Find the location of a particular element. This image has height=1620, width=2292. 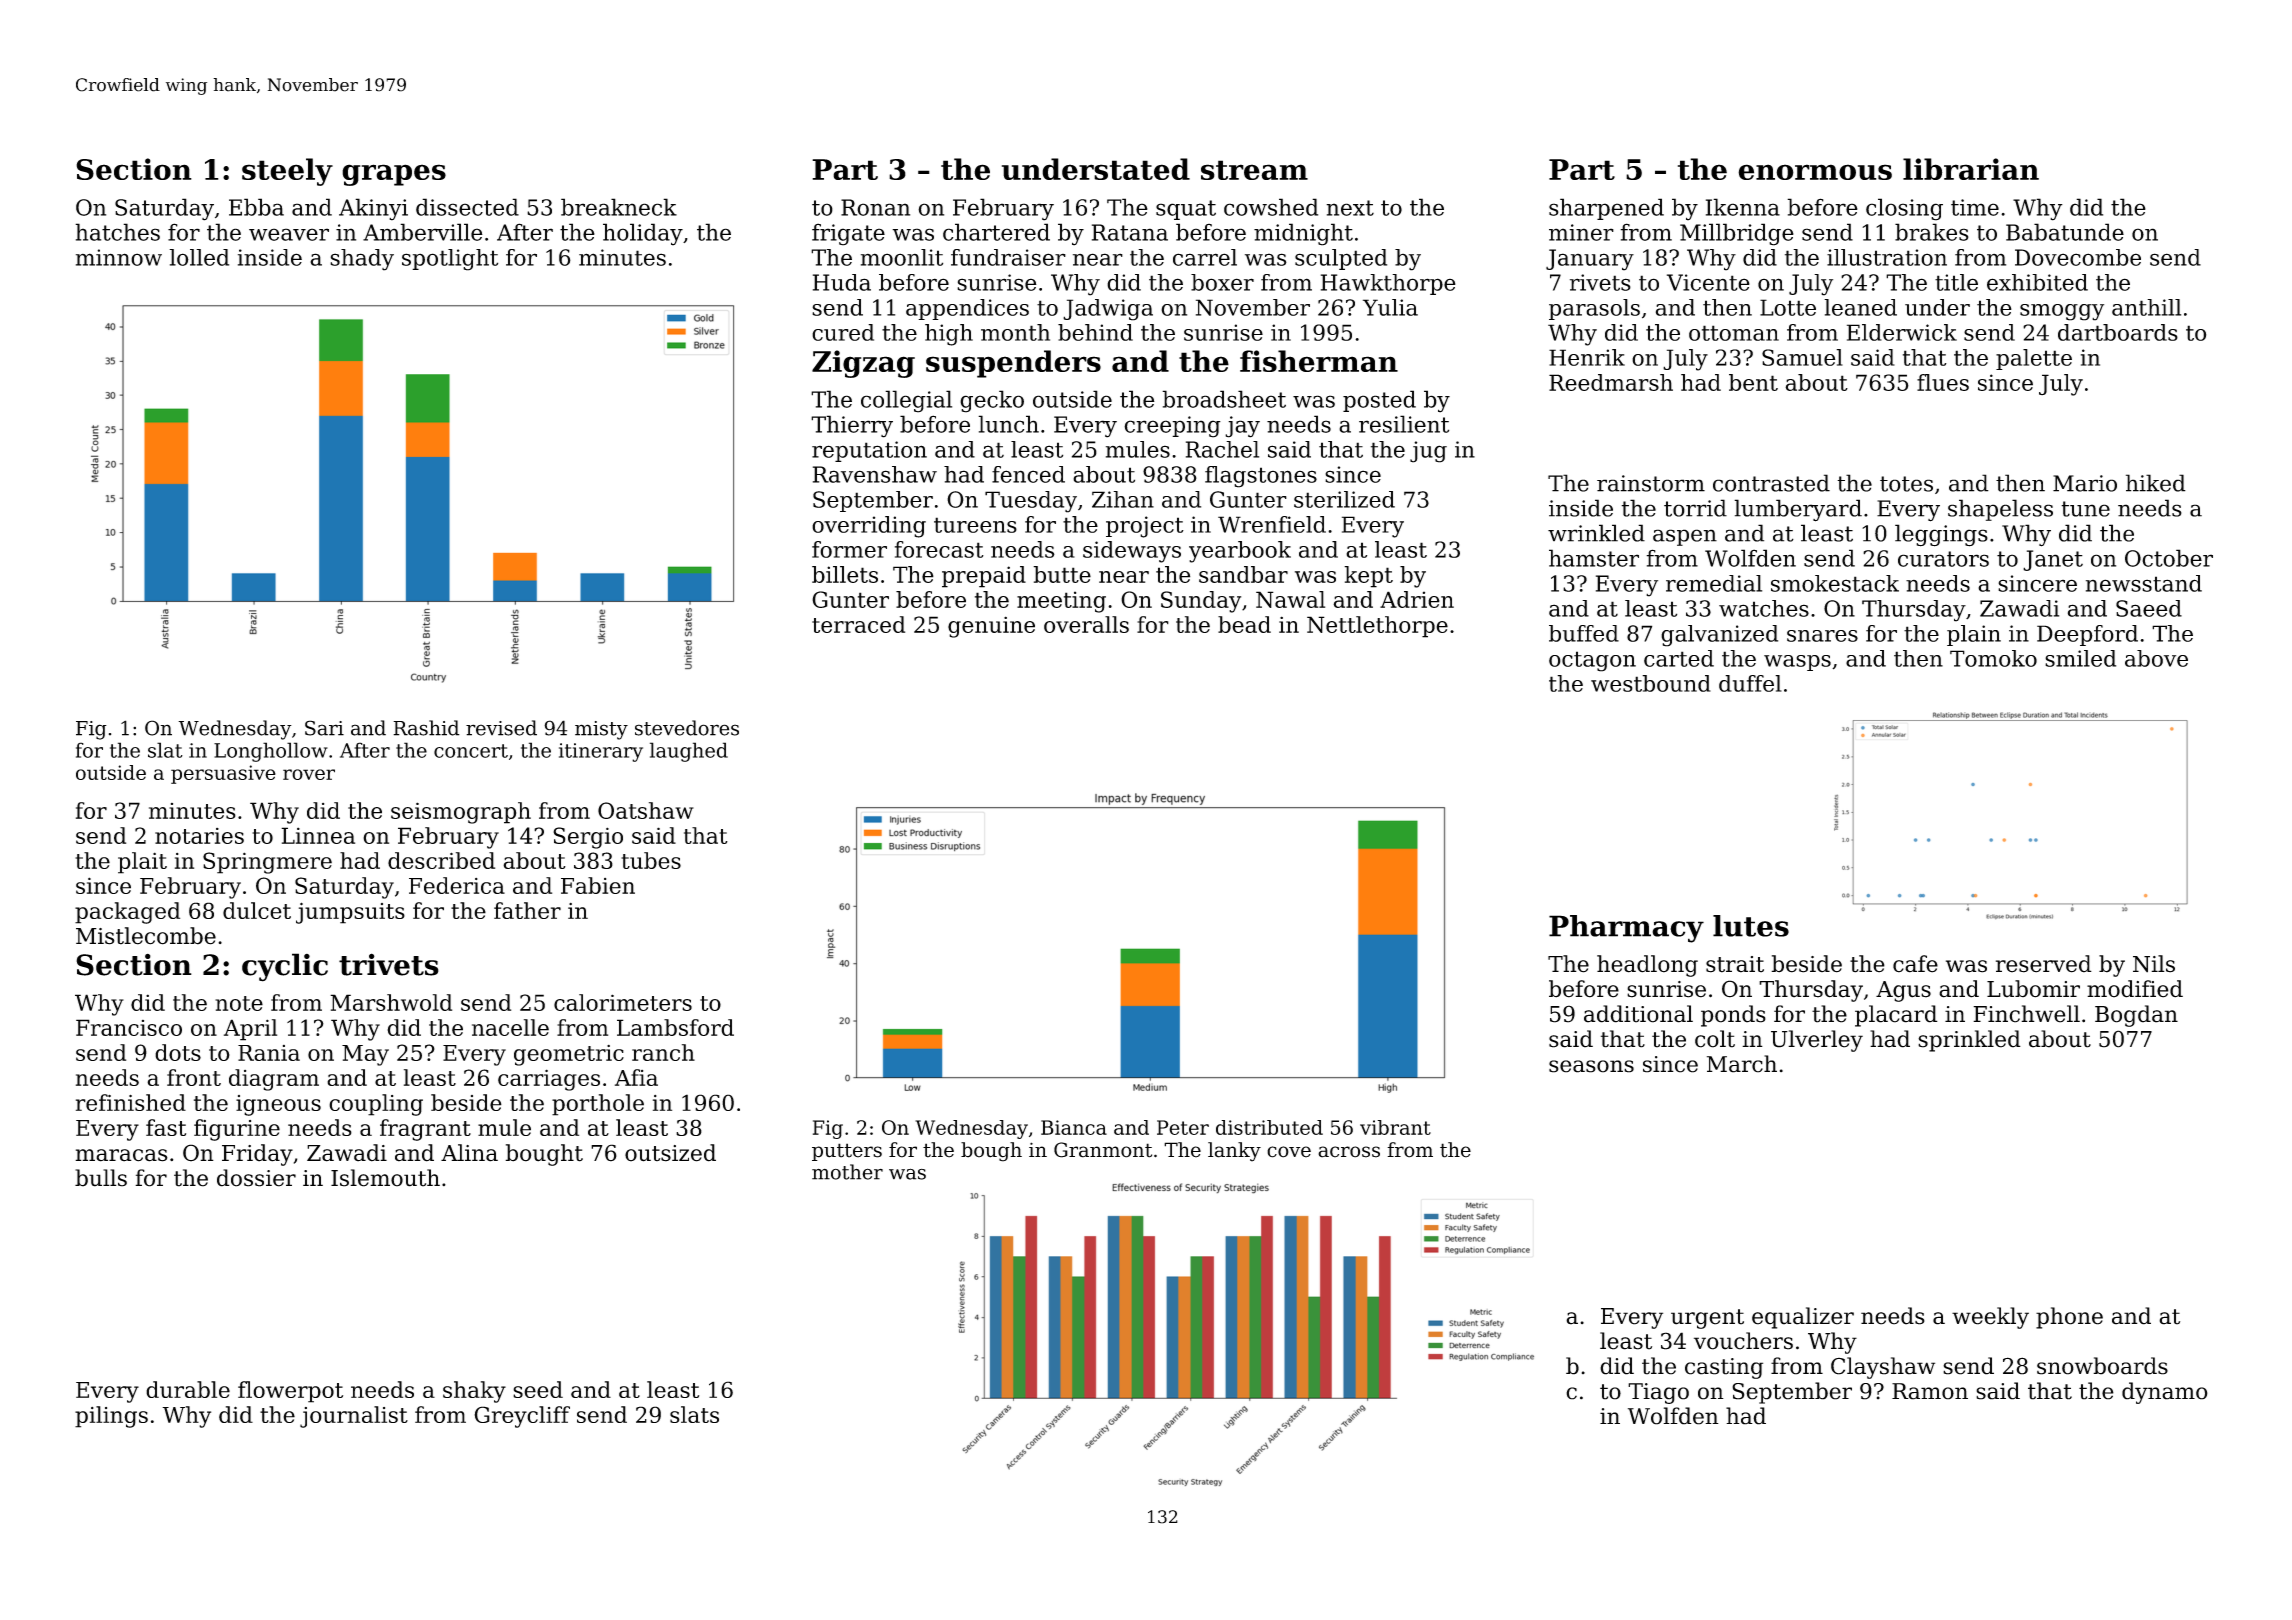

seasons is located at coordinates (1591, 1066).
